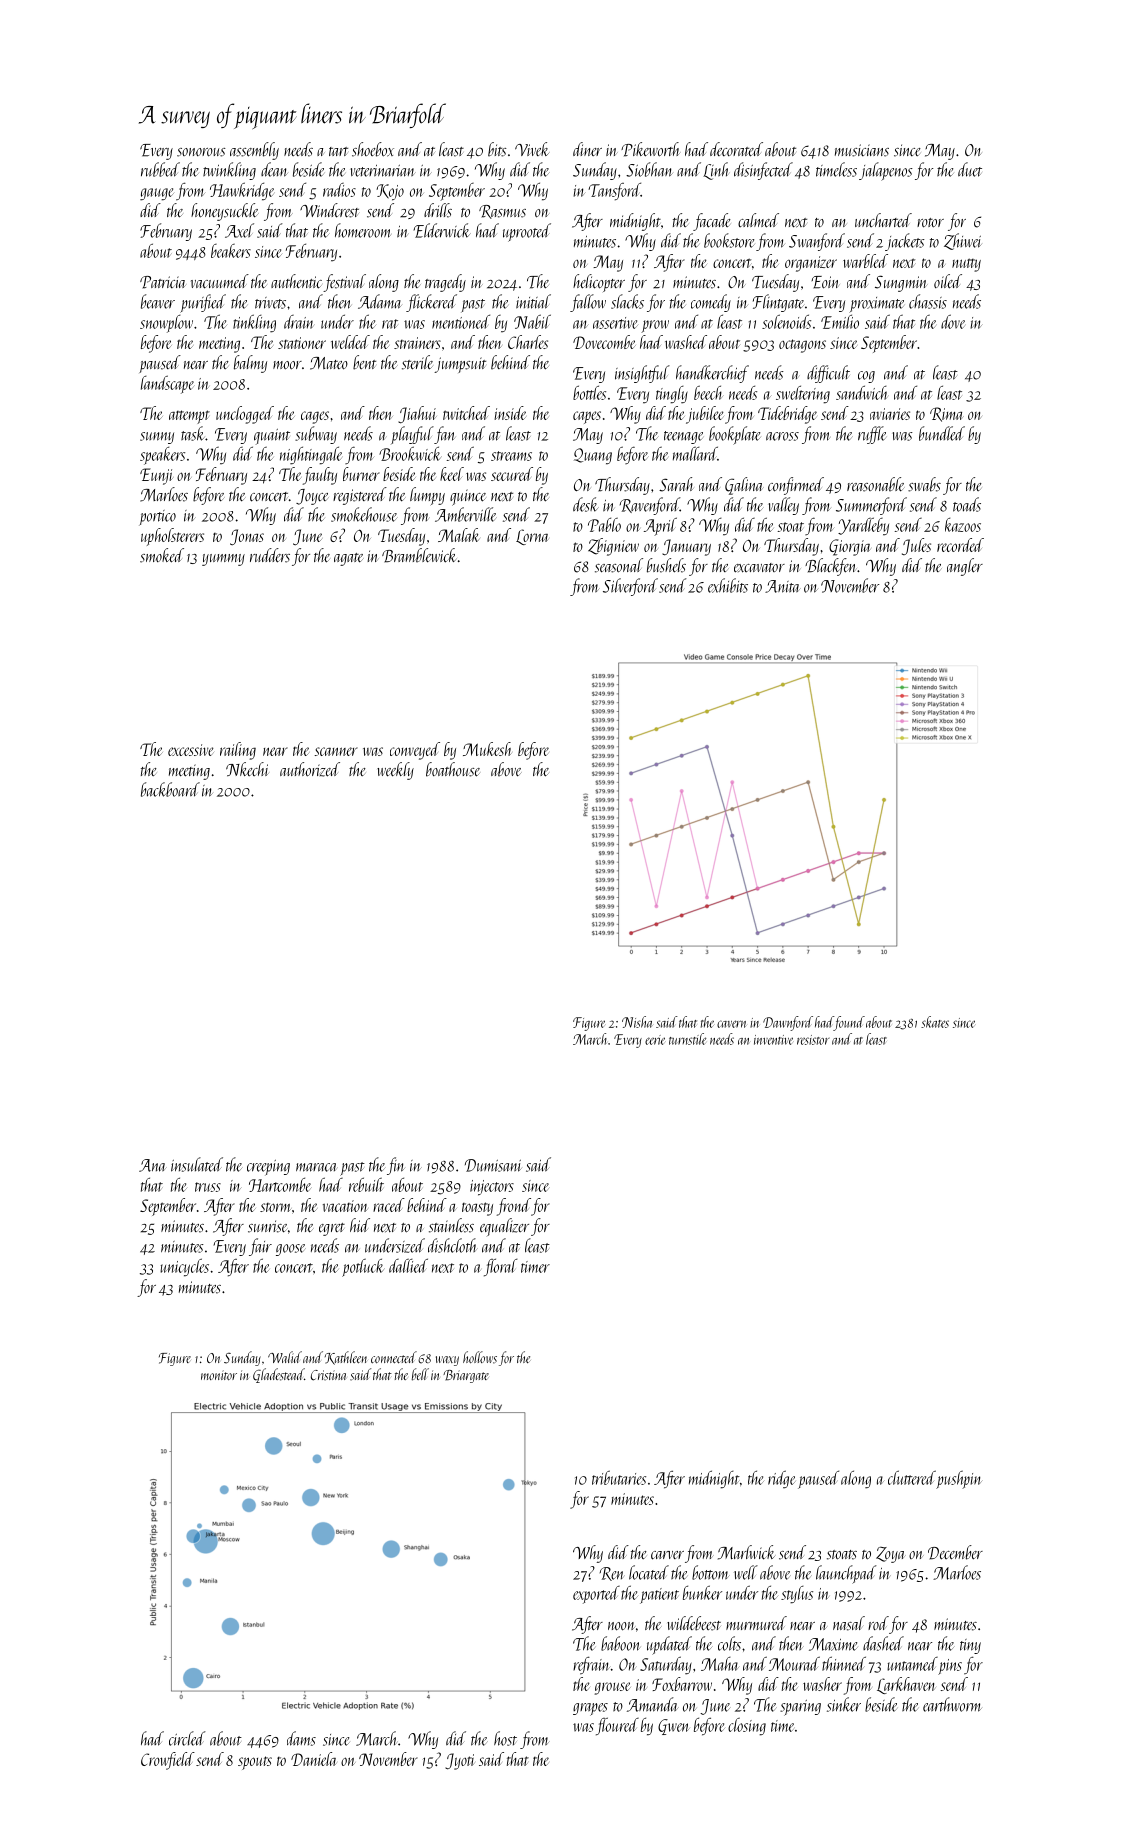  I want to click on Mukesh, so click(487, 749).
